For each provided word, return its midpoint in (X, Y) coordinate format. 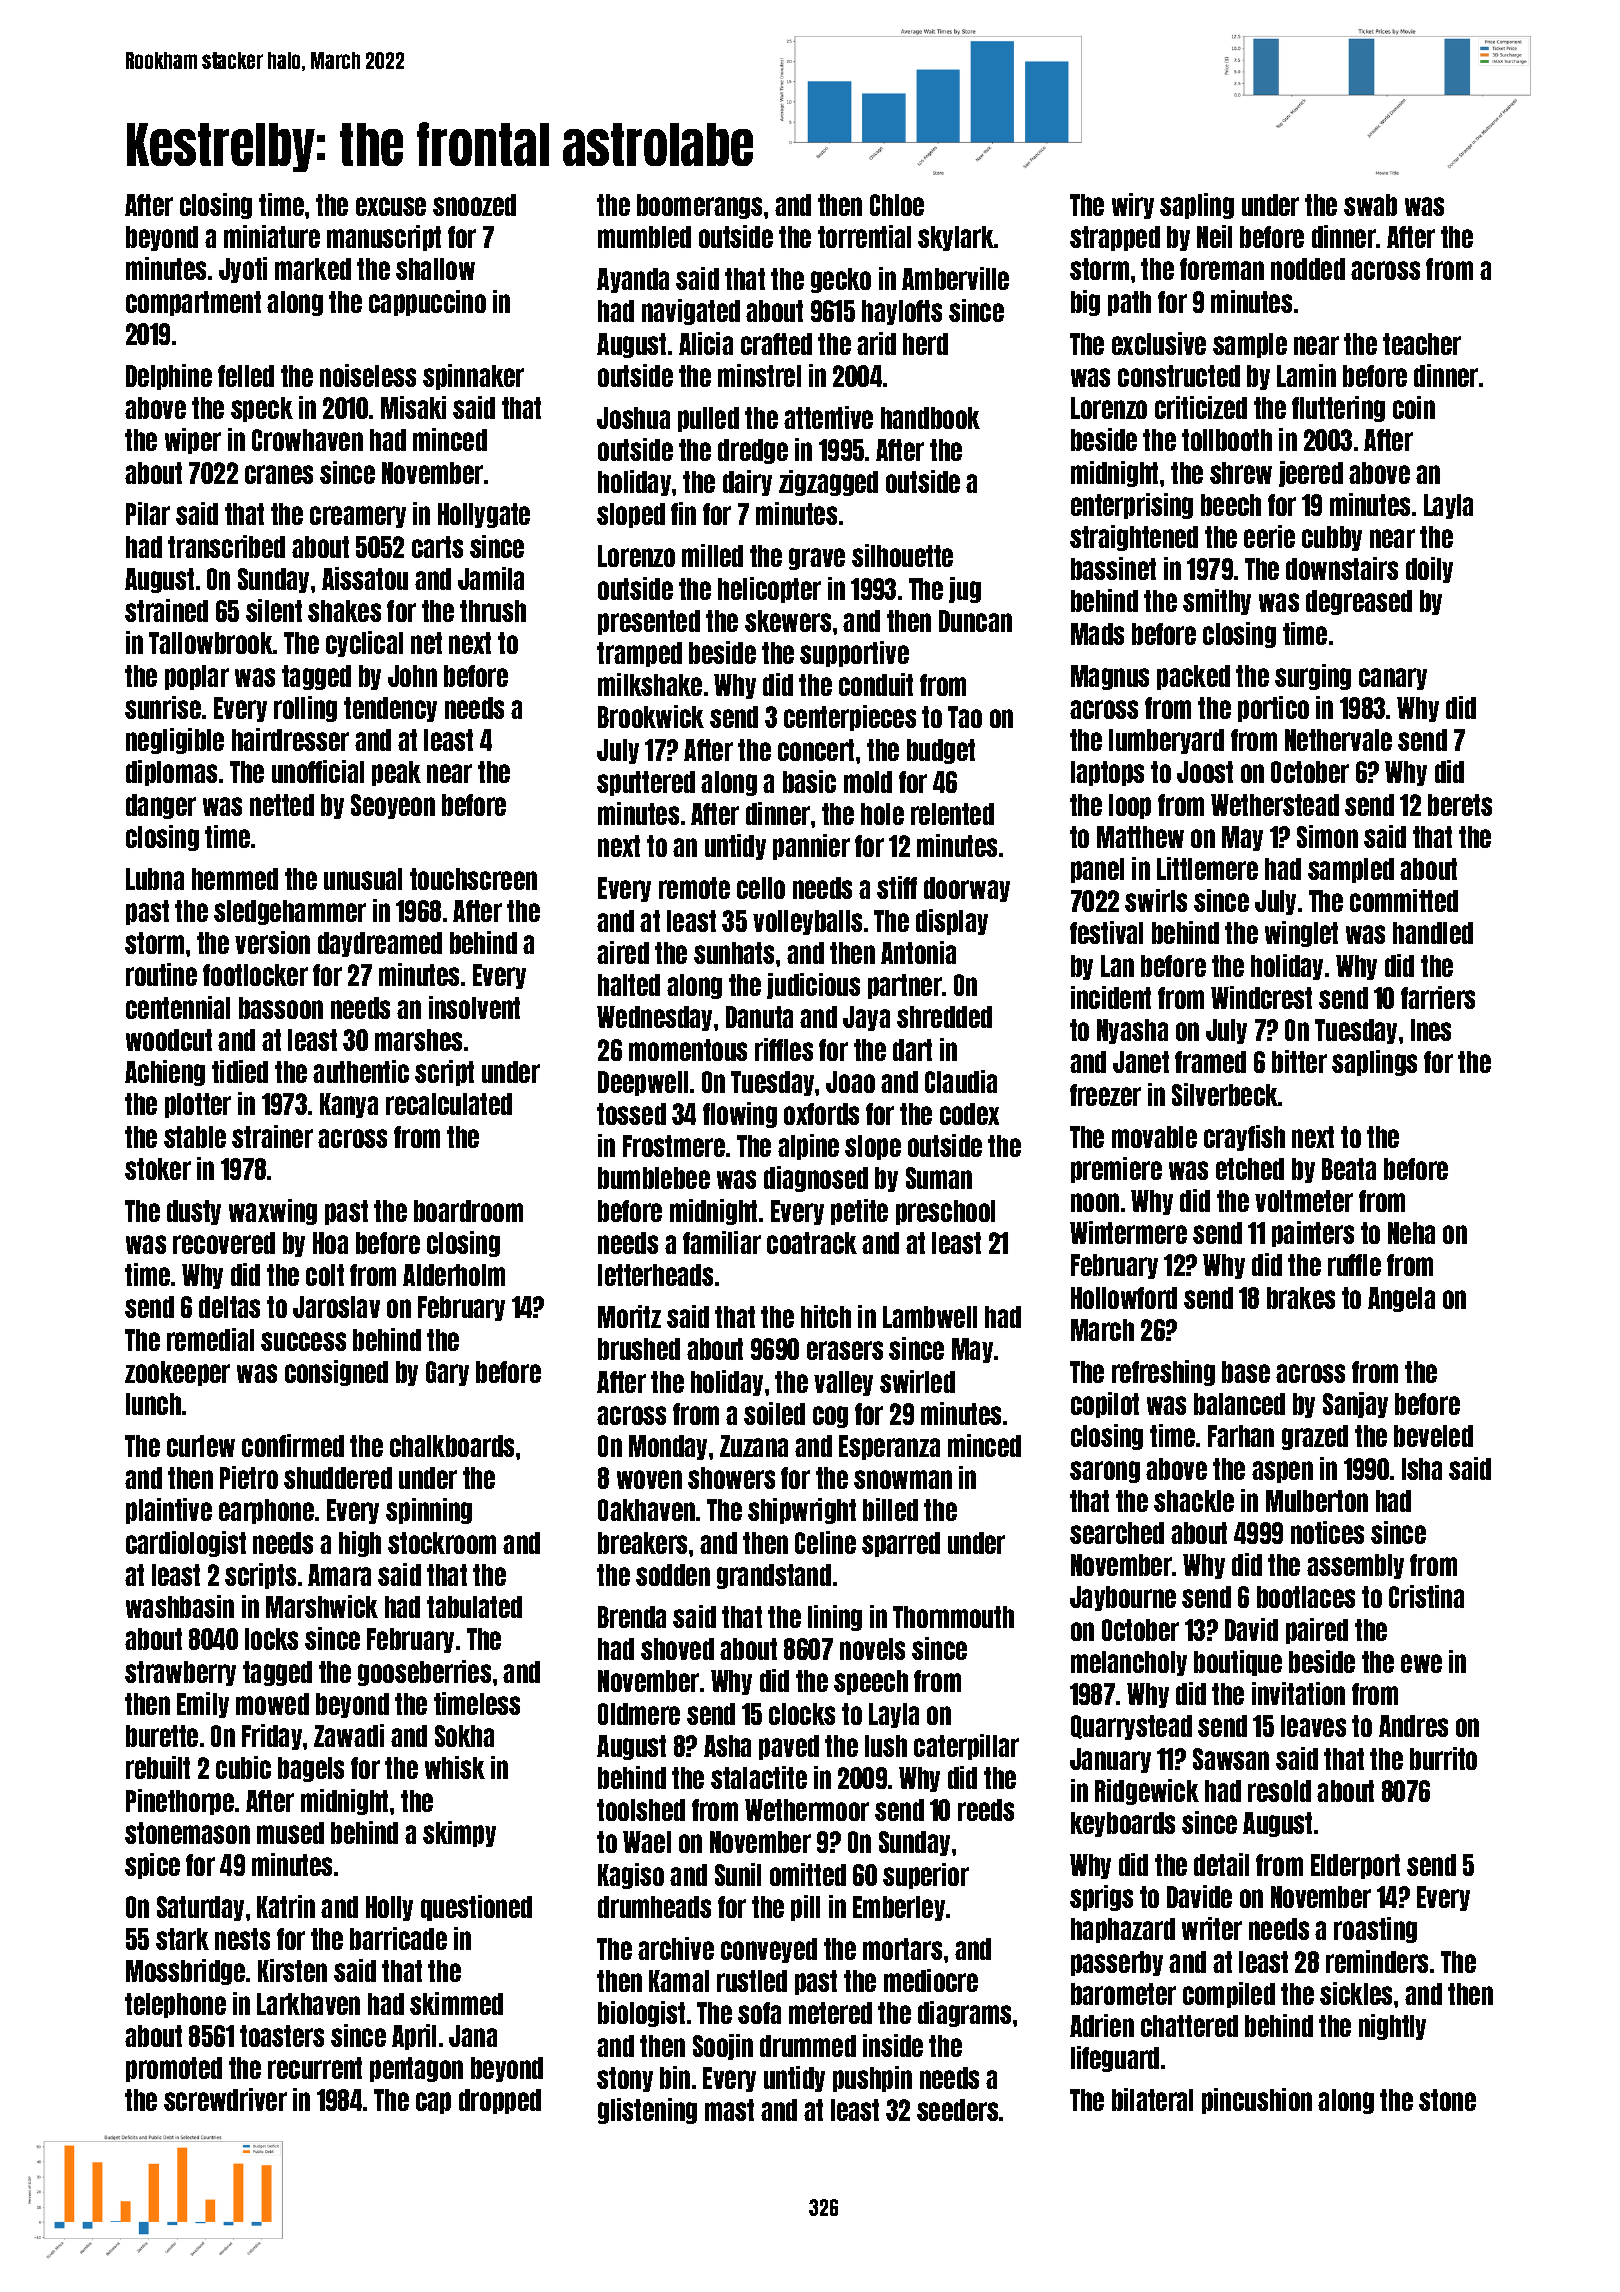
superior (926, 1876)
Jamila (491, 578)
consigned (336, 1373)
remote (694, 888)
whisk (455, 1767)
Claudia (961, 1081)
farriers (1438, 997)
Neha (1411, 1233)
